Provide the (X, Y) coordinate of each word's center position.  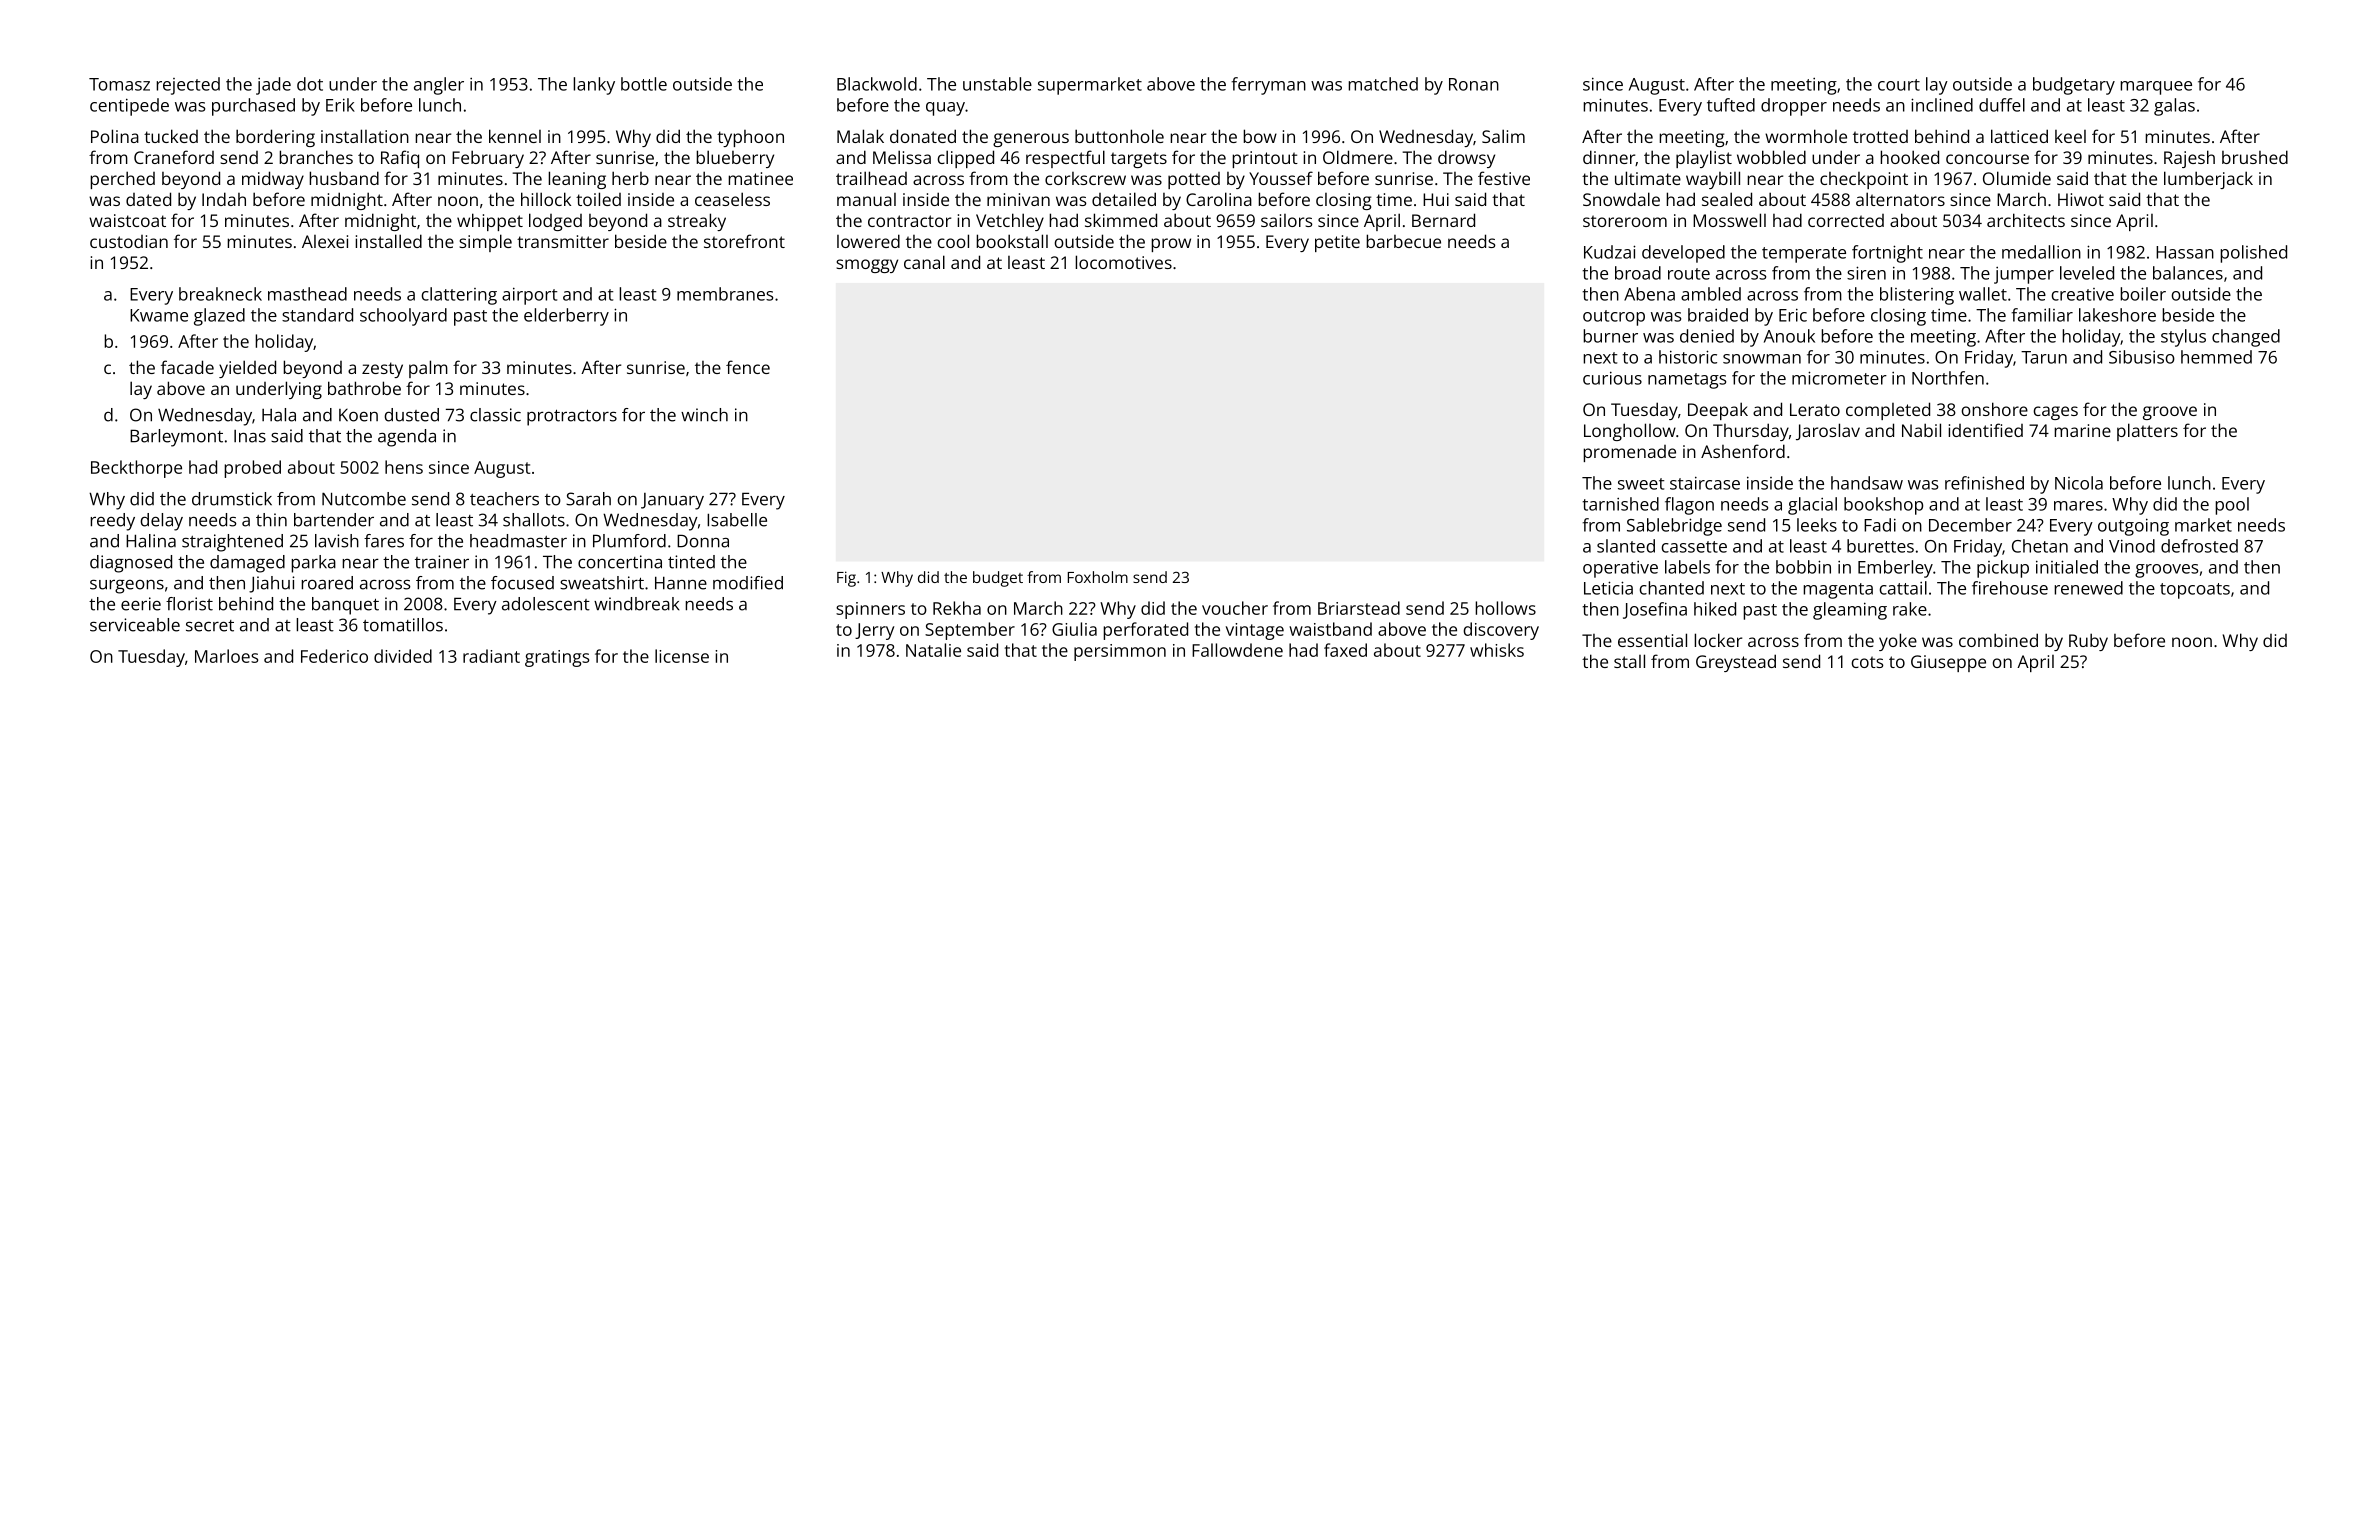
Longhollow (1630, 432)
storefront (744, 241)
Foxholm (1098, 577)
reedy (112, 522)
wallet (1983, 294)
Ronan (1474, 84)
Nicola (2079, 483)
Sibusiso (2142, 357)
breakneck (220, 294)
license (682, 656)
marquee (2156, 88)
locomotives (1123, 262)
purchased (253, 107)
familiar (2042, 315)
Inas (250, 436)
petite (1337, 243)
